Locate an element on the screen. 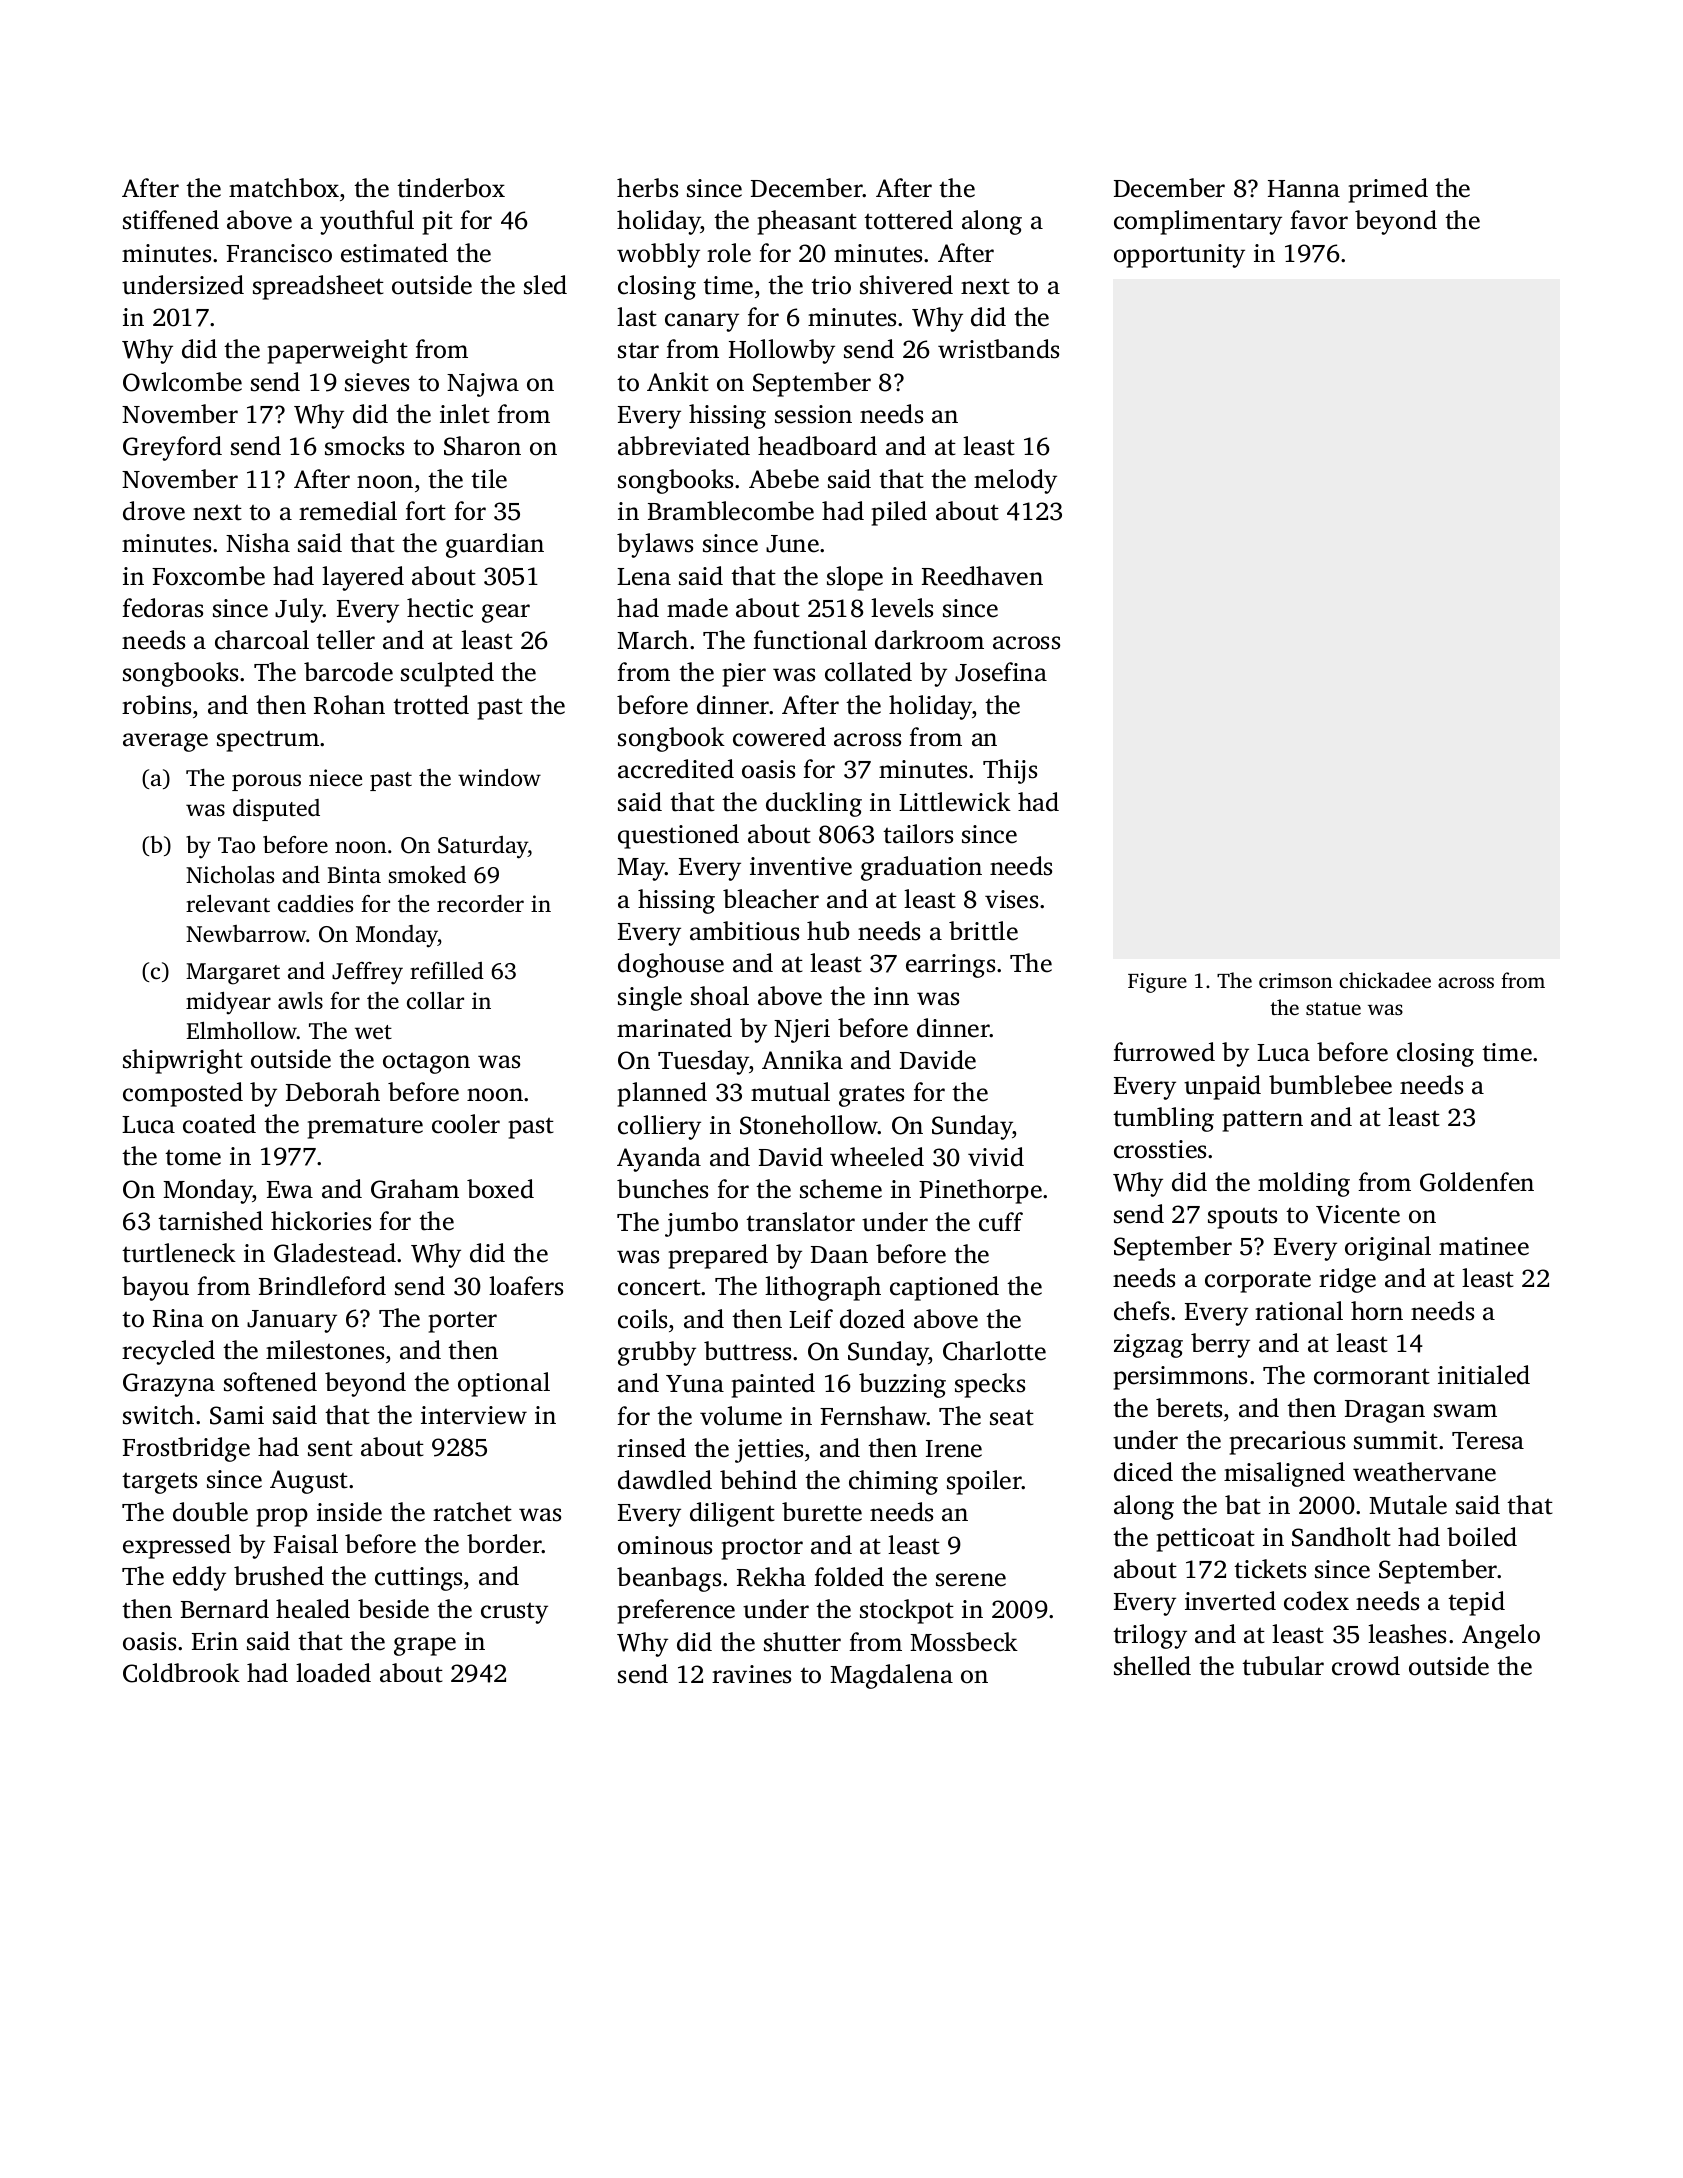  Josefina is located at coordinates (1001, 672).
